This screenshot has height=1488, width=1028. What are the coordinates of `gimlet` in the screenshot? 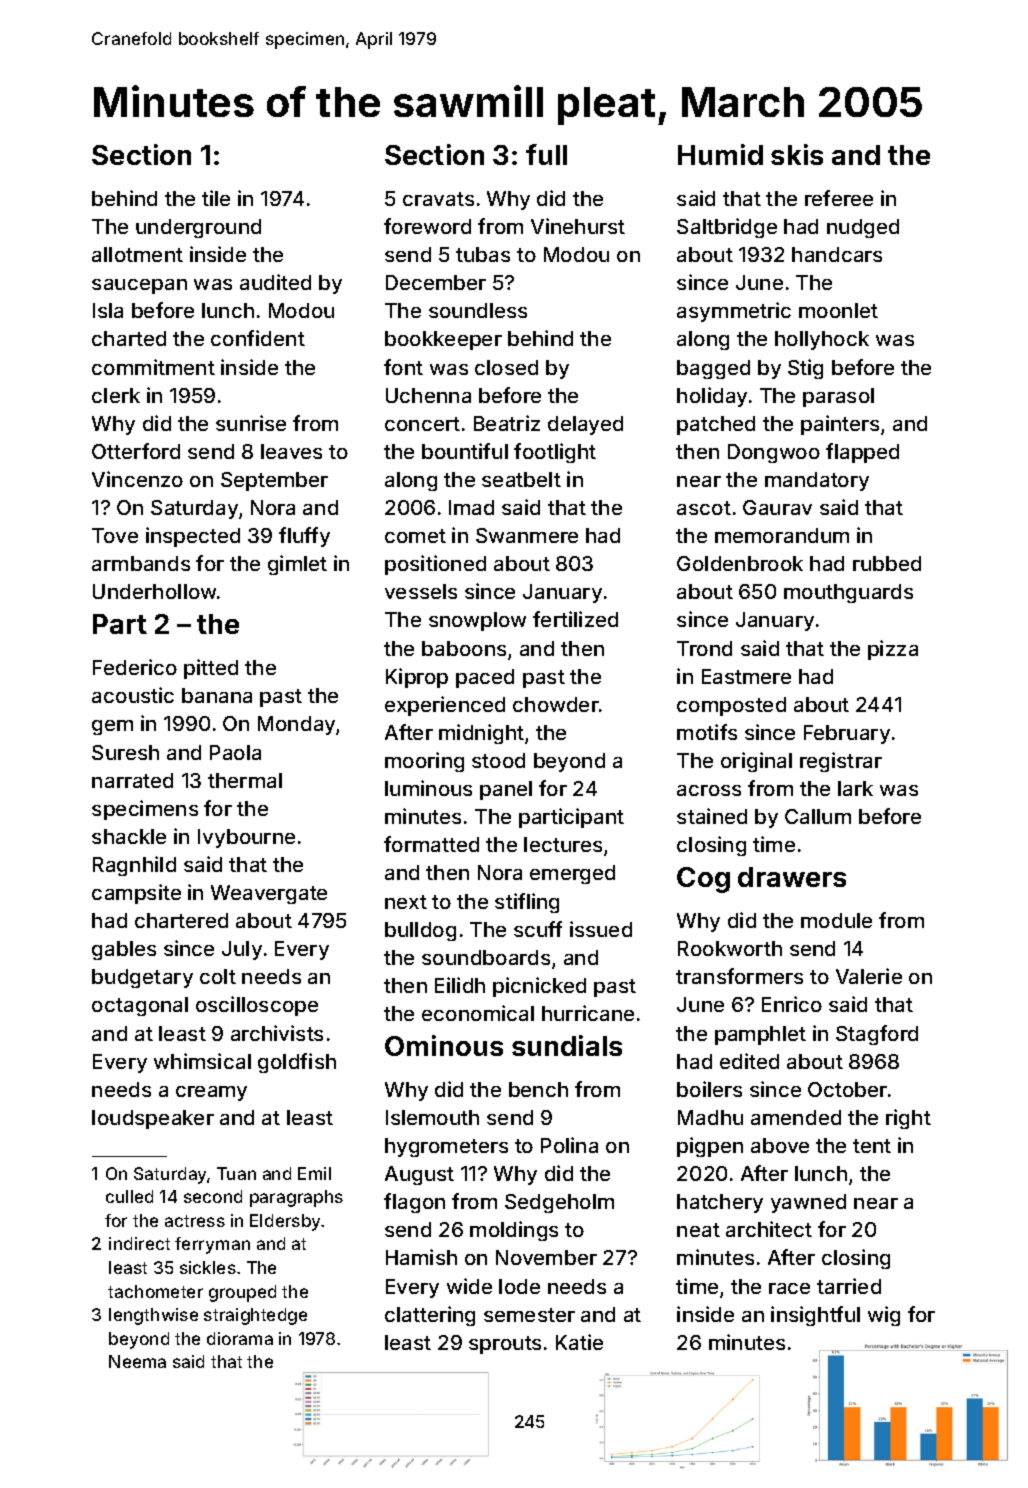 It's located at (297, 565).
